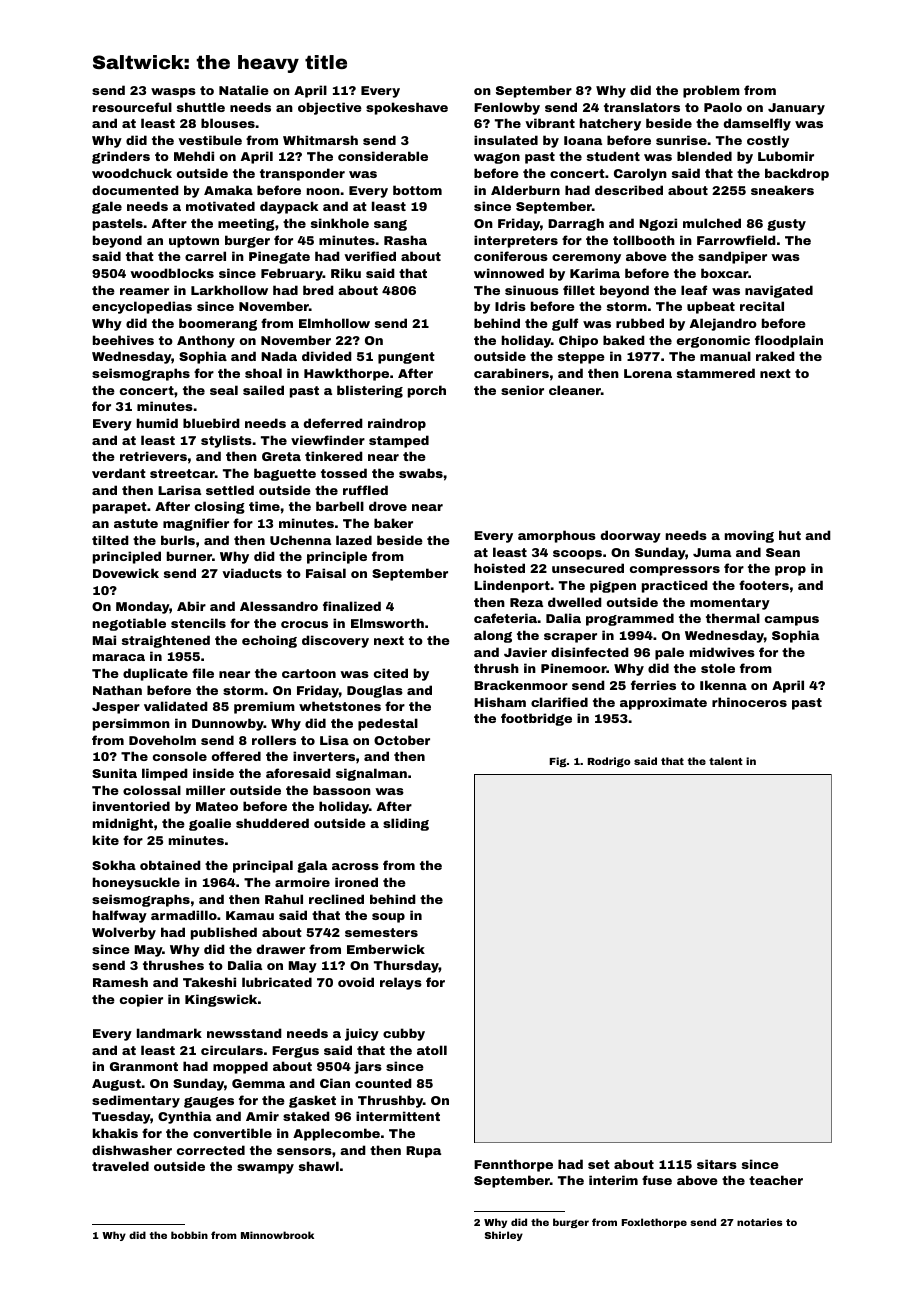  What do you see at coordinates (196, 524) in the image?
I see `magnifier` at bounding box center [196, 524].
